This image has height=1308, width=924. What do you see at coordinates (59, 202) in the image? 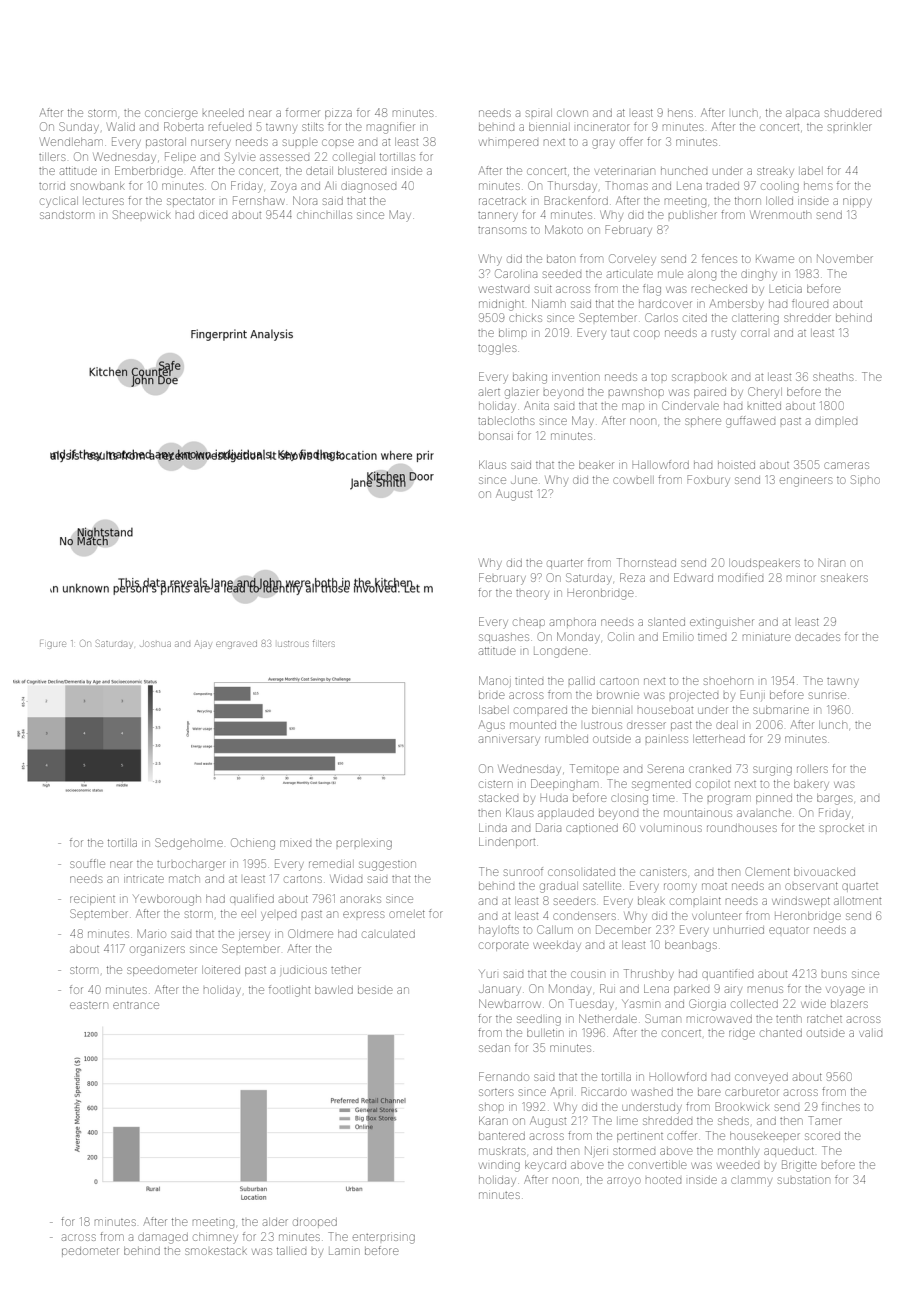
I see `cyclical` at bounding box center [59, 202].
